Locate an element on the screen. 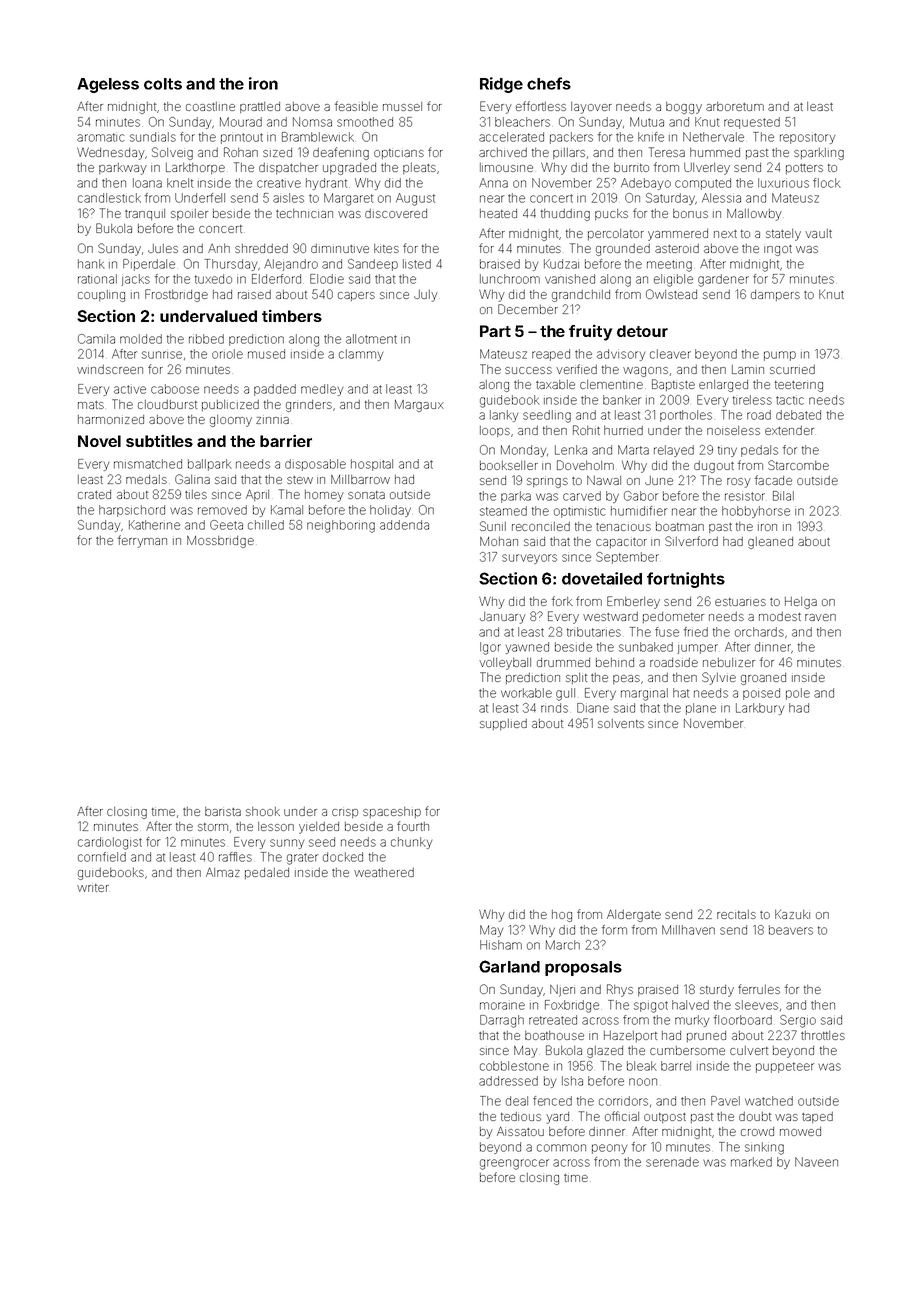 The height and width of the screenshot is (1308, 924). common is located at coordinates (561, 1148).
